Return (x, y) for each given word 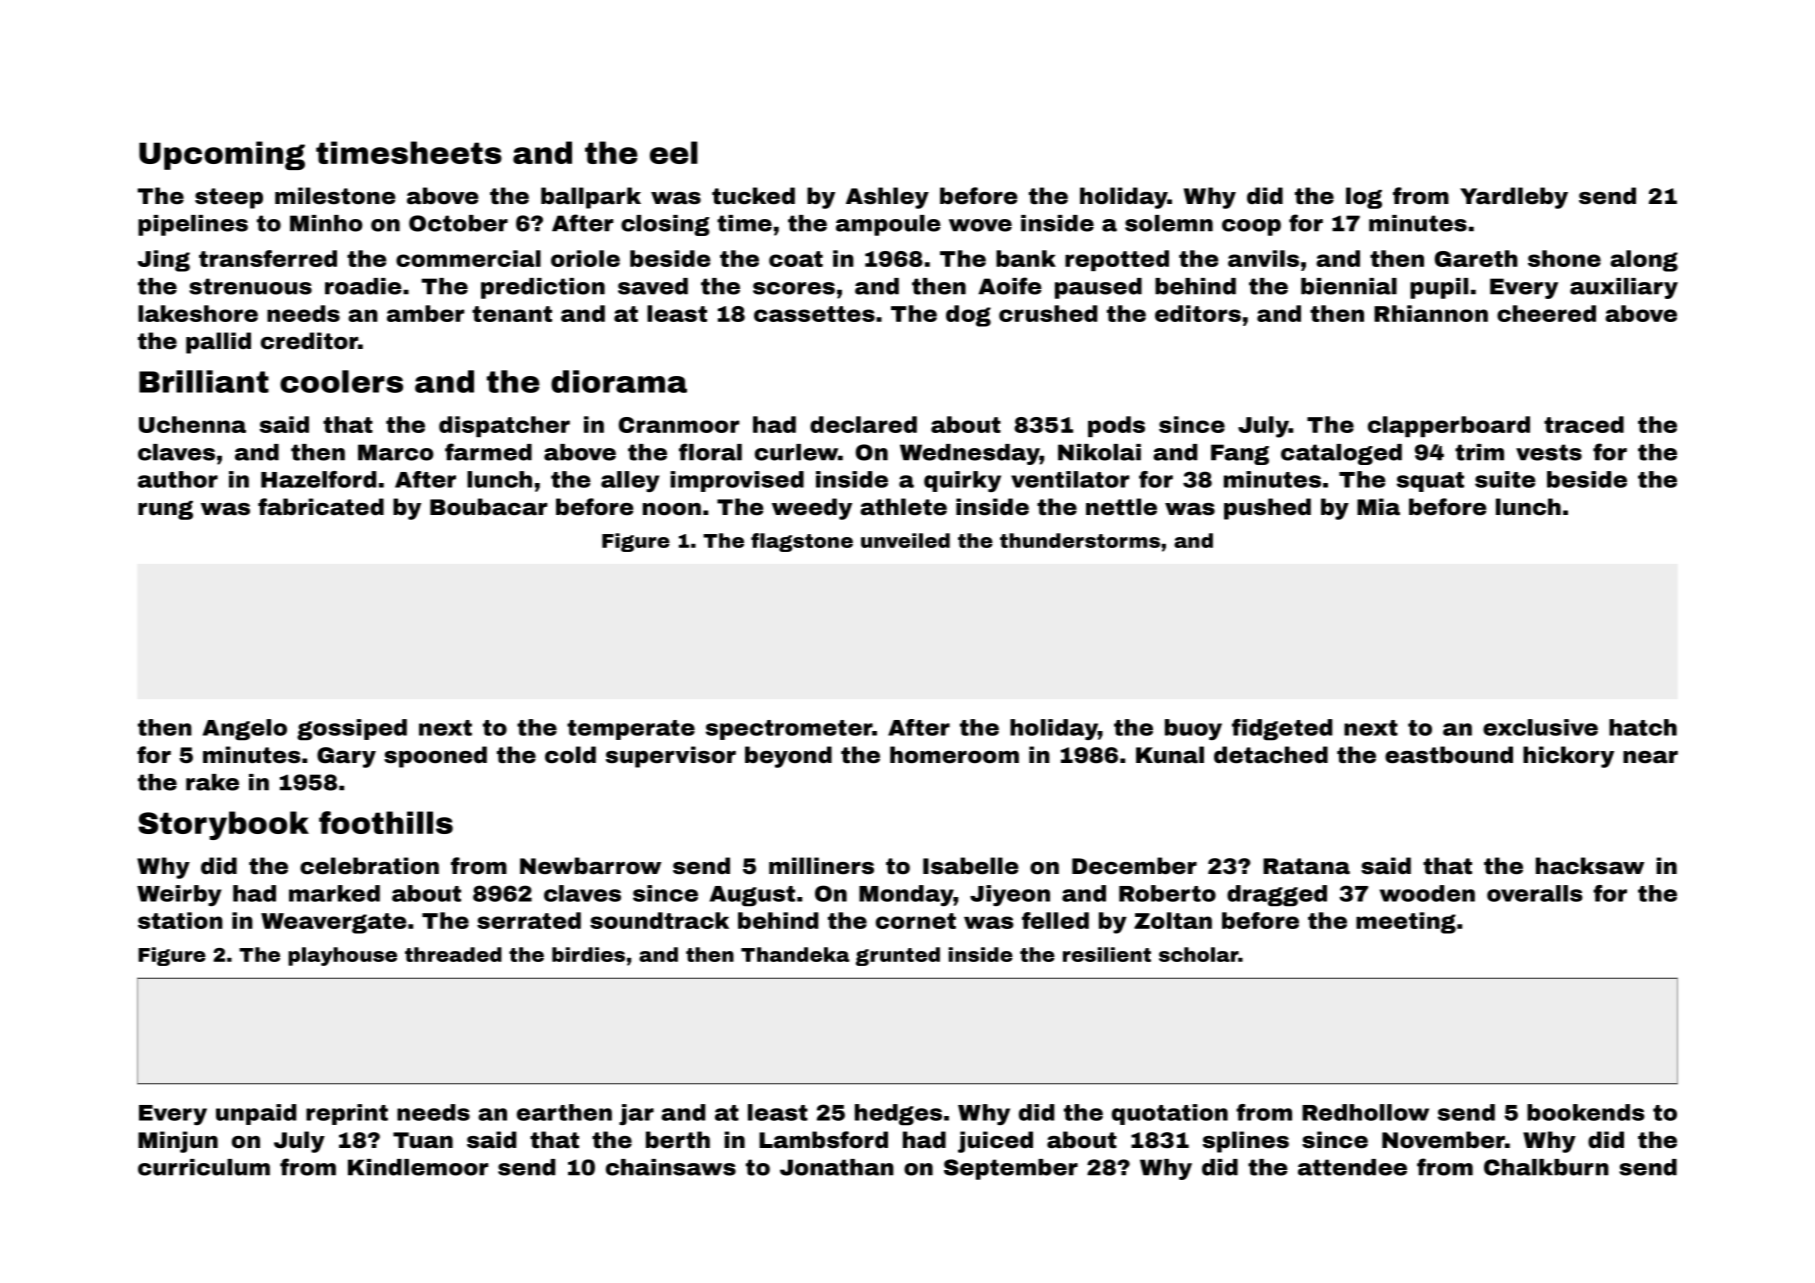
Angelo (245, 730)
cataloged (1341, 454)
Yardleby (1514, 198)
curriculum (204, 1167)
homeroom (954, 755)
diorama (619, 381)
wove (980, 225)
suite (1505, 479)
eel (673, 152)
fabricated (321, 507)
